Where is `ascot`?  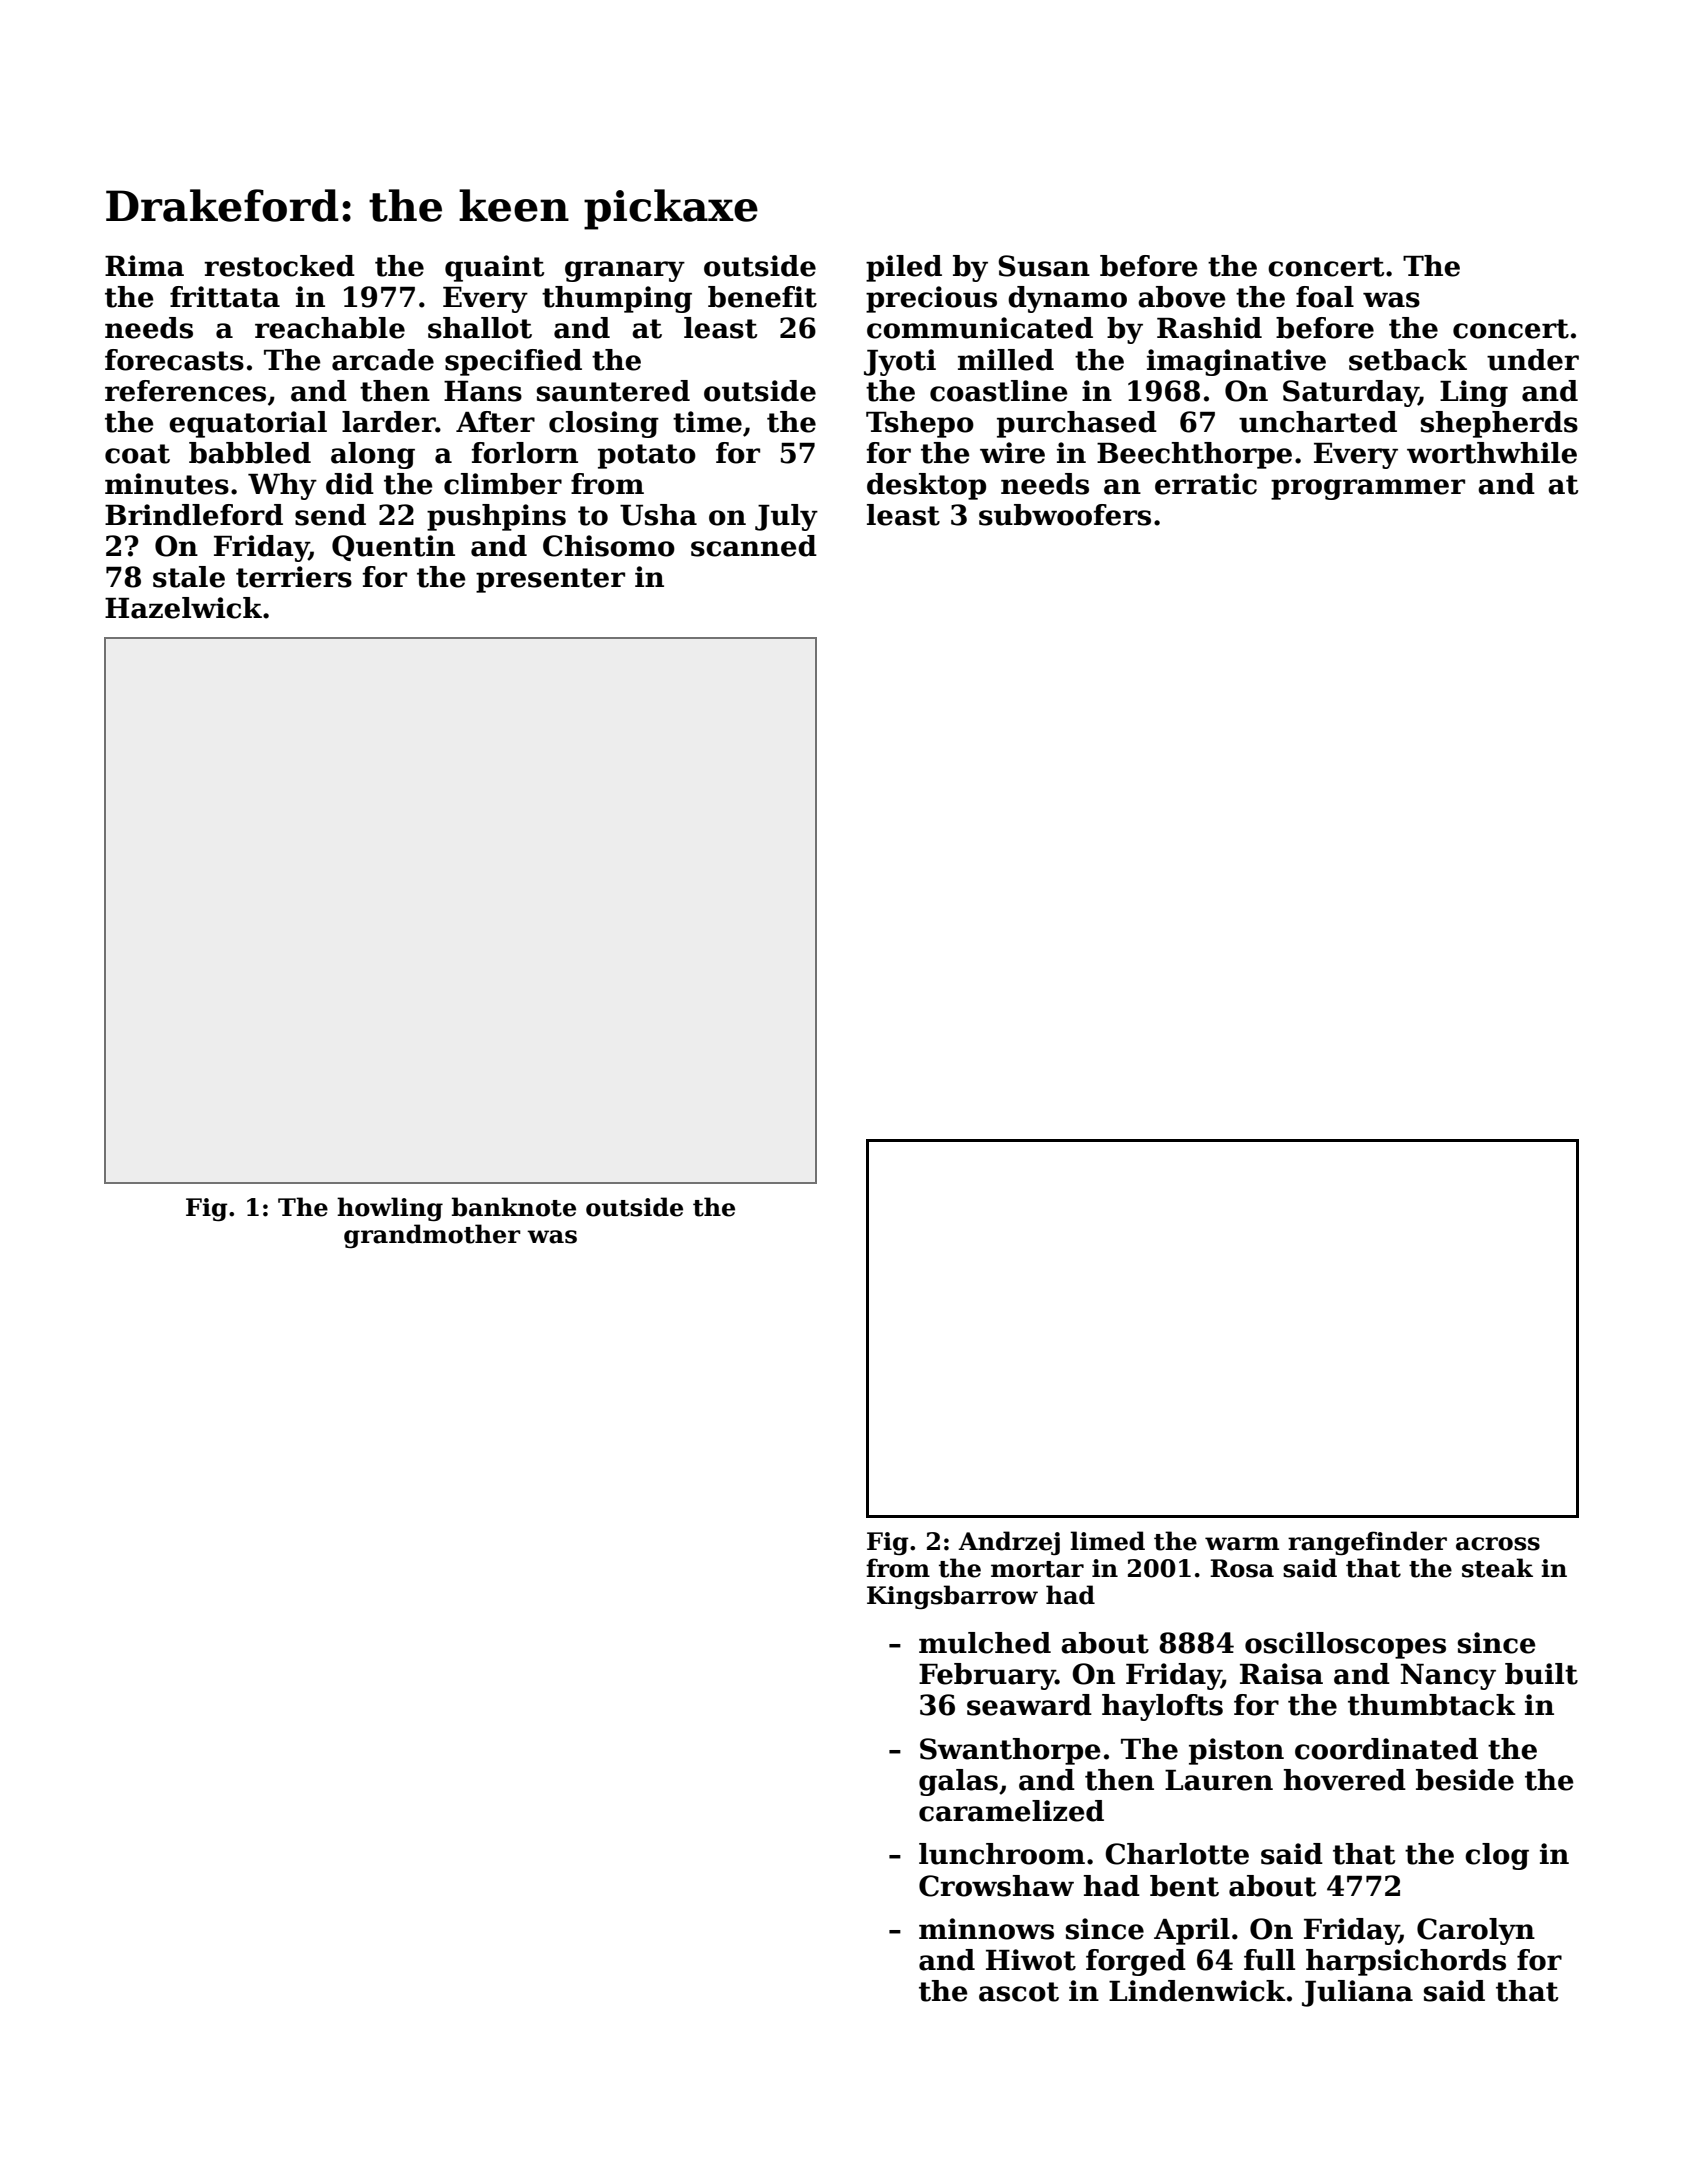
ascot is located at coordinates (1019, 1992).
